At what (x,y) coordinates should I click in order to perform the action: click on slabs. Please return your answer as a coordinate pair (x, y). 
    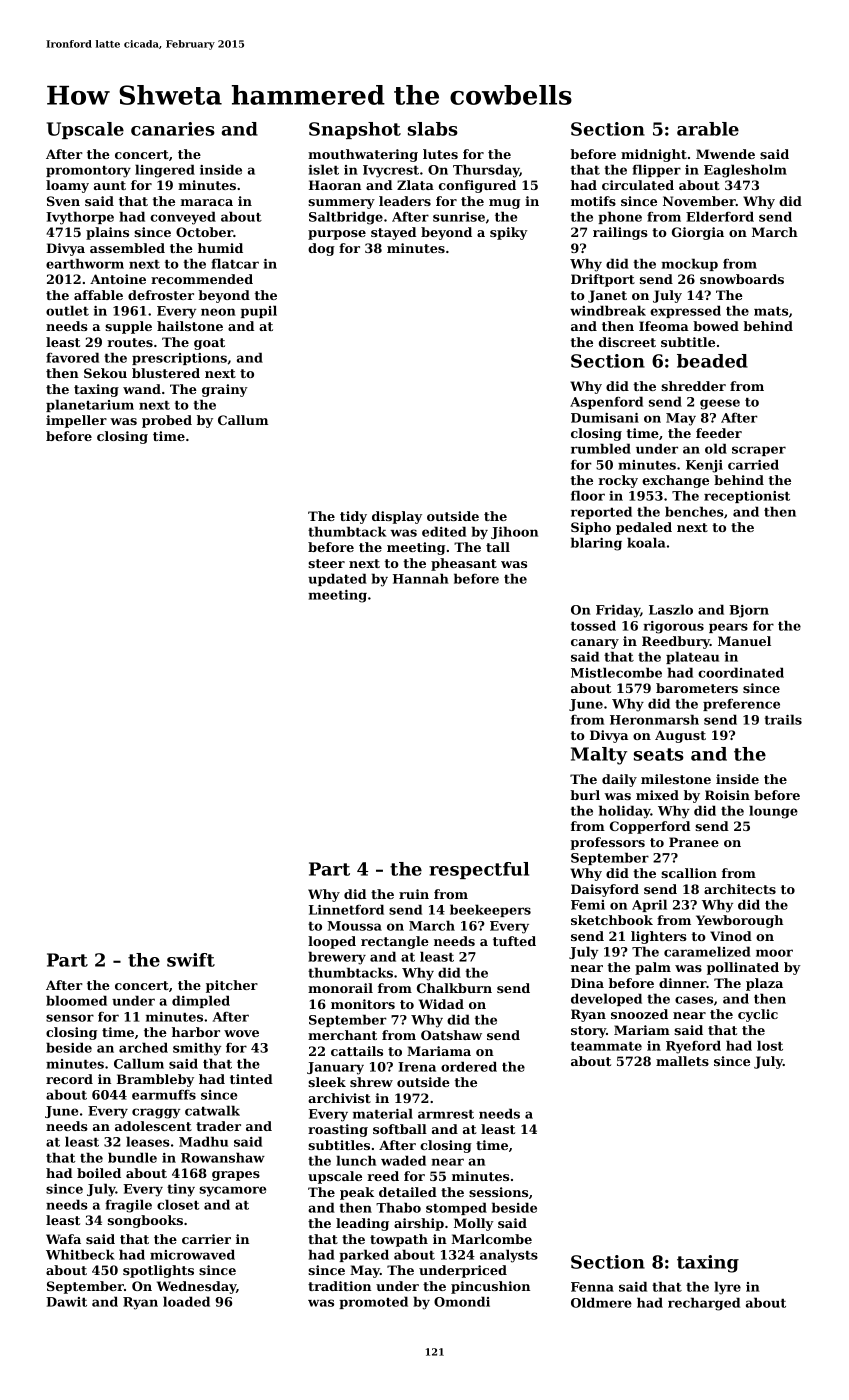
    Looking at the image, I should click on (433, 129).
